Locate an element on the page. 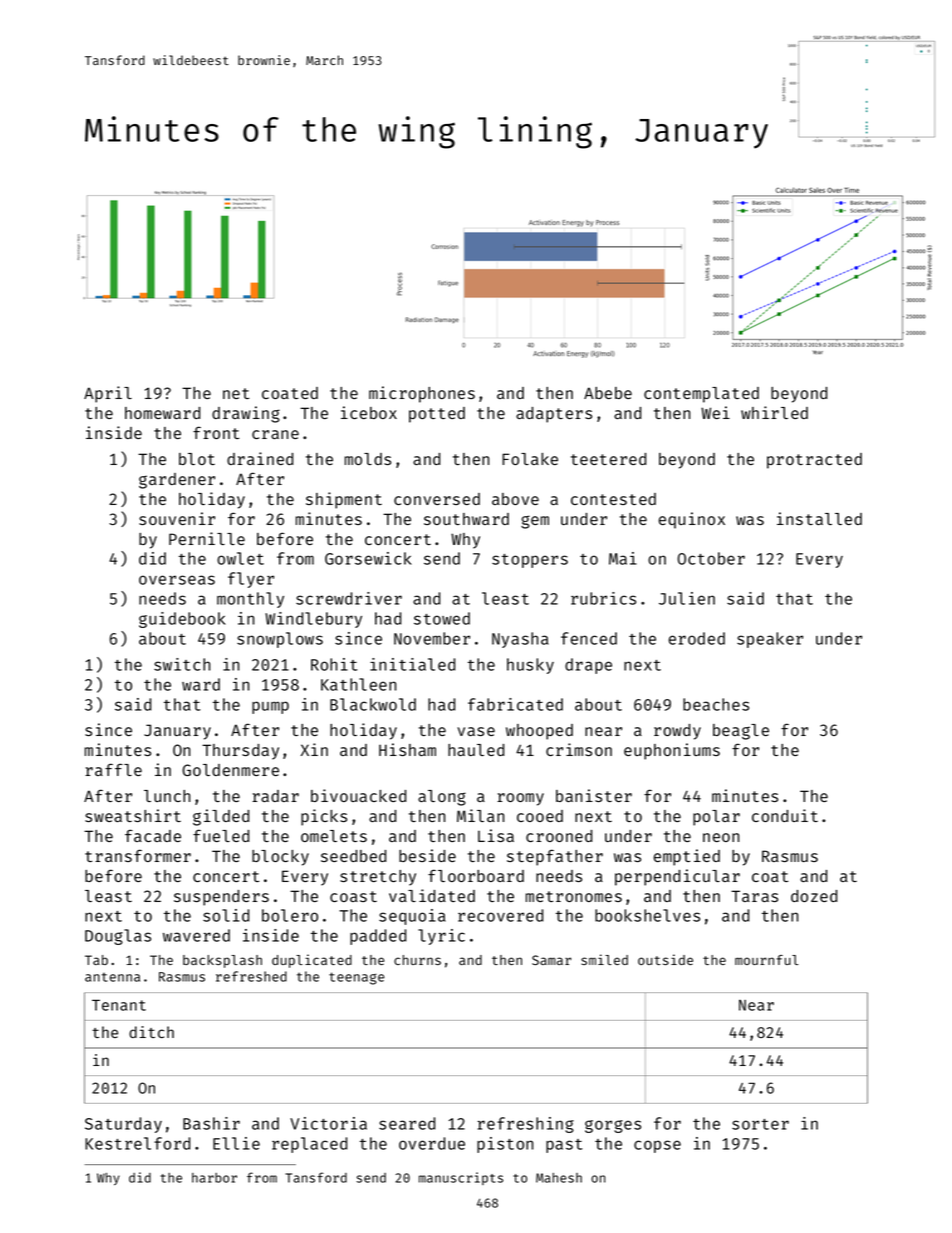 Image resolution: width=952 pixels, height=1233 pixels. net is located at coordinates (236, 393).
